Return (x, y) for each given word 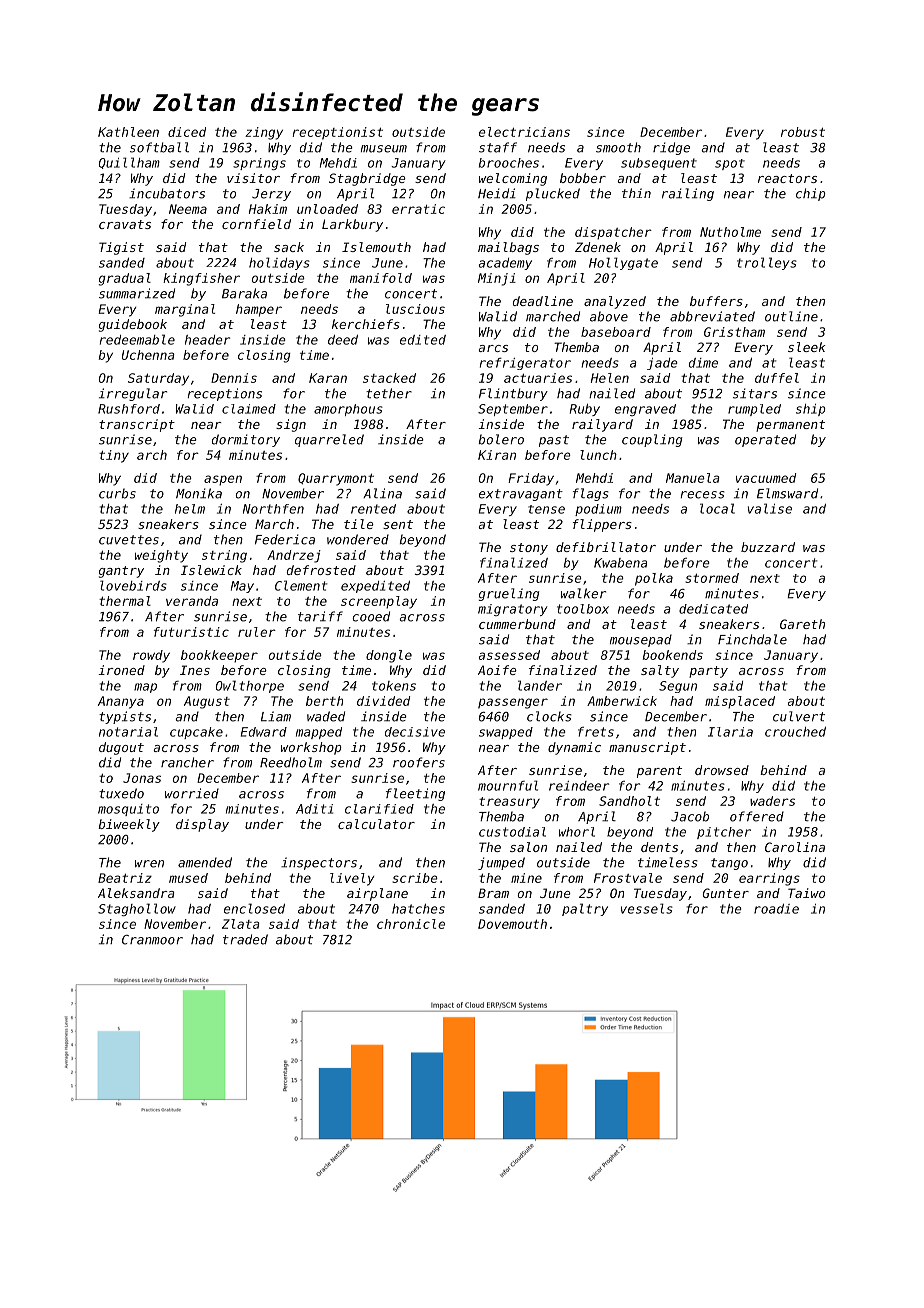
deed (343, 340)
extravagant (521, 495)
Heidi (497, 193)
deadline (543, 301)
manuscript (647, 748)
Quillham (129, 163)
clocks (549, 716)
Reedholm (291, 762)
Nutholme (730, 232)
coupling (652, 440)
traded (245, 939)
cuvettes (129, 540)
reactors (787, 178)
